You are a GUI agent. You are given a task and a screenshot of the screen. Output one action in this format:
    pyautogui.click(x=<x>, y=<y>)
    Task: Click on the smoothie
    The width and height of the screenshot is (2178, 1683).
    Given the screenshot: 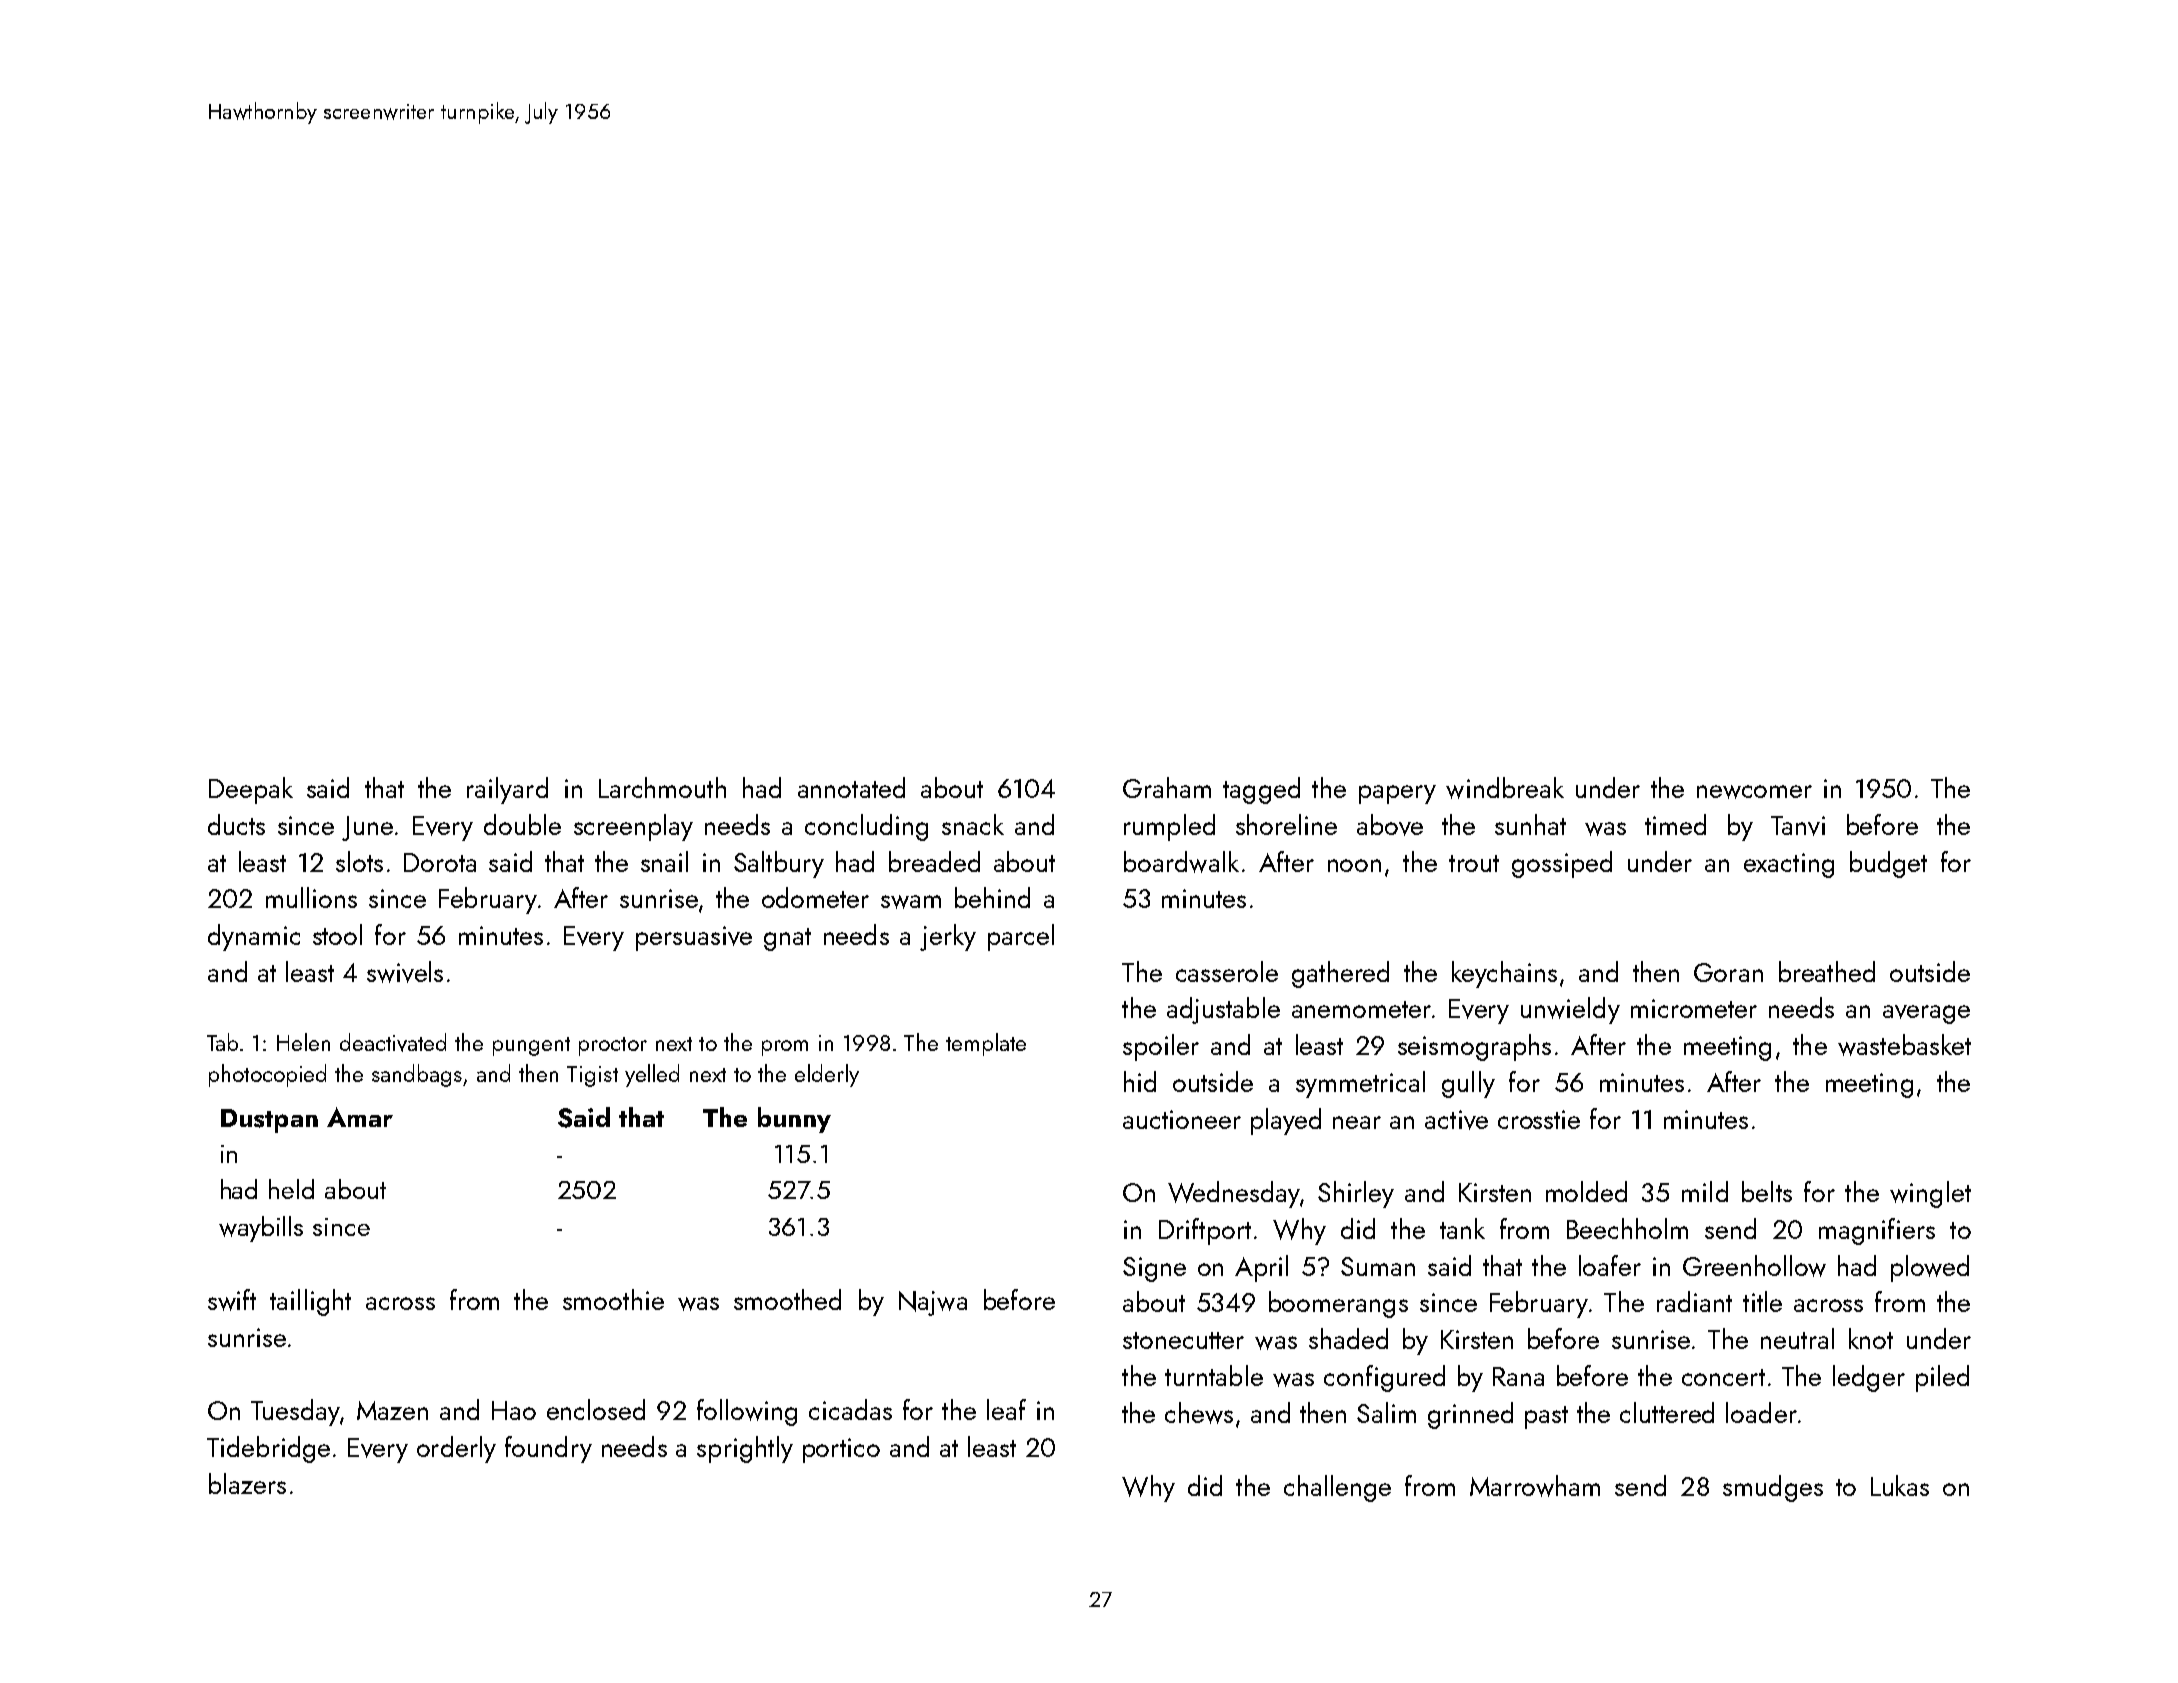 What is the action you would take?
    pyautogui.click(x=613, y=1299)
